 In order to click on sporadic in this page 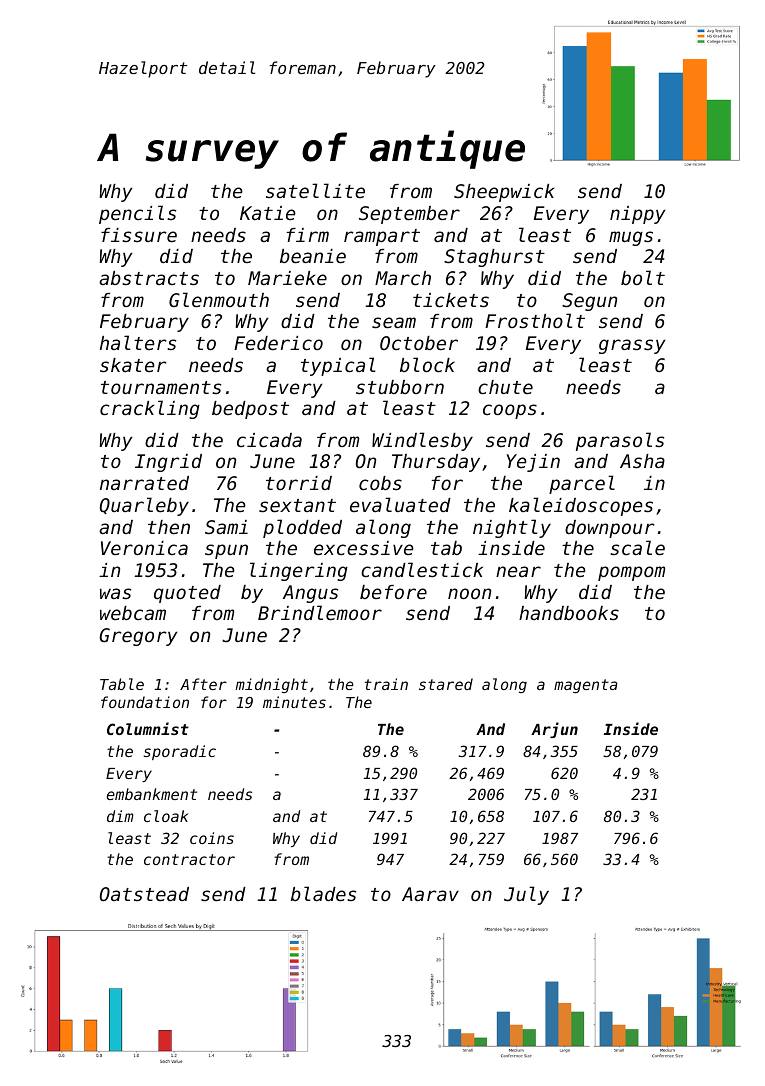, I will do `click(180, 752)`.
